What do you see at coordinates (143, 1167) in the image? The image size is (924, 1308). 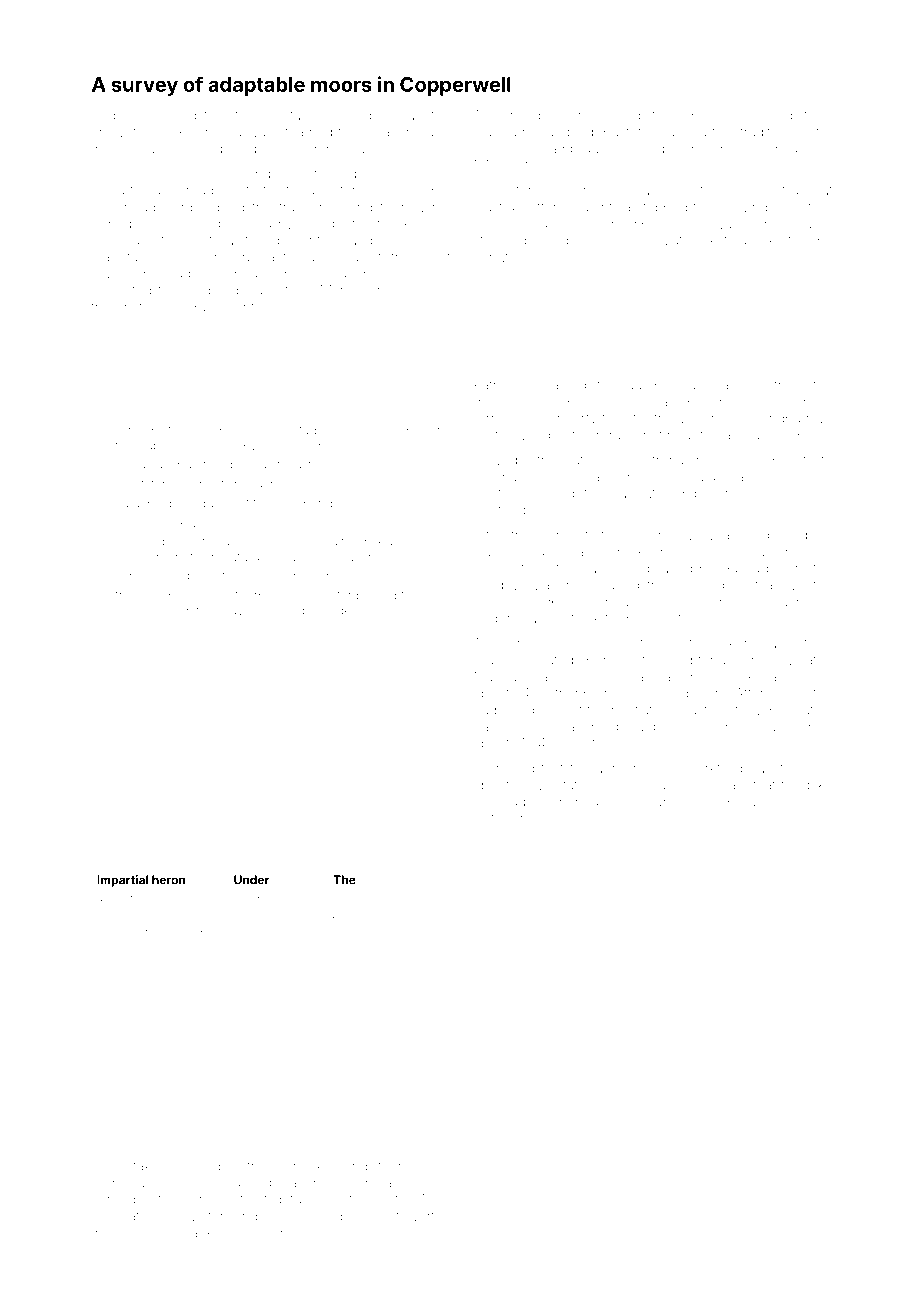 I see `stake` at bounding box center [143, 1167].
